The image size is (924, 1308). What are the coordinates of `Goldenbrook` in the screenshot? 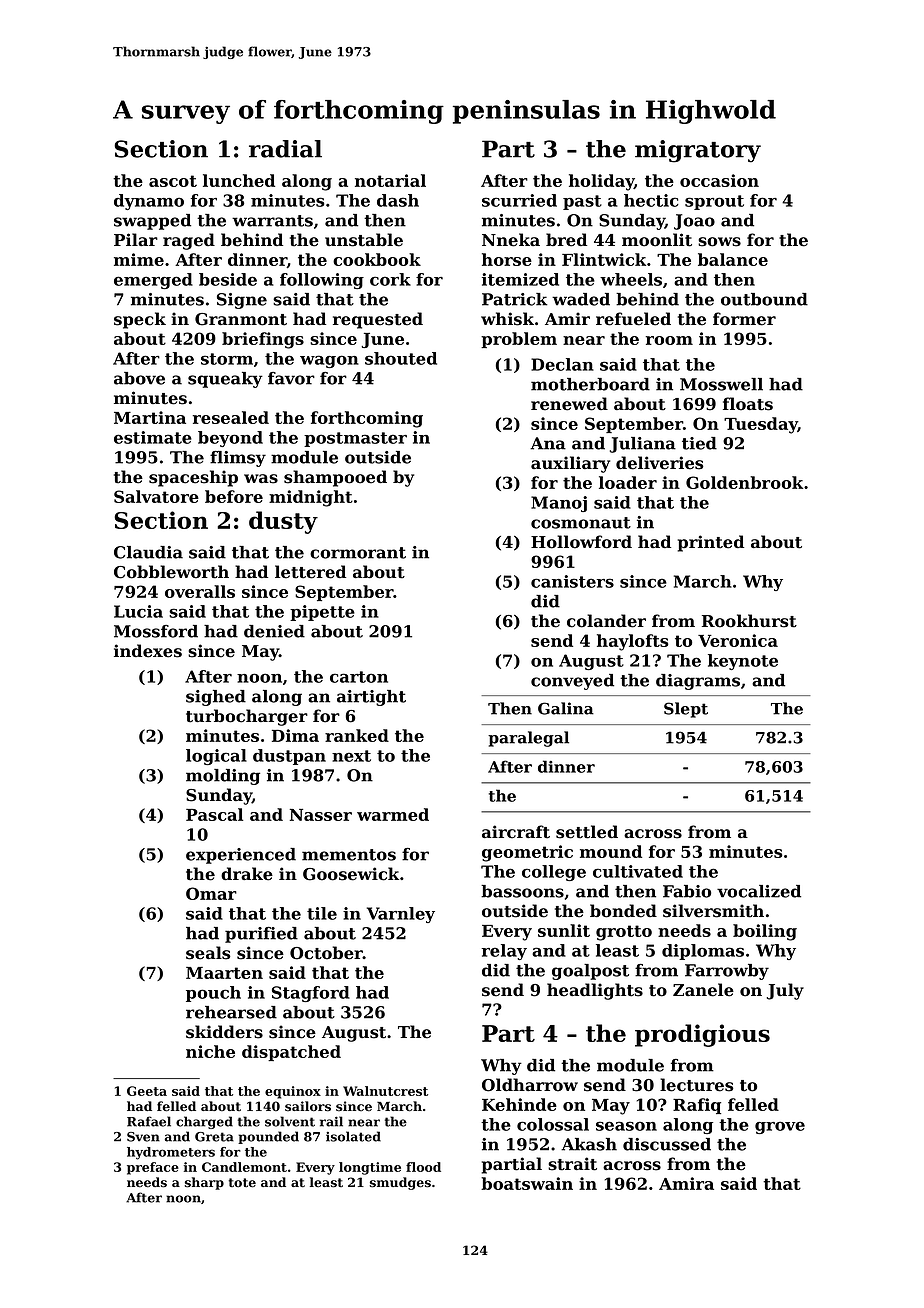 It's located at (744, 482).
